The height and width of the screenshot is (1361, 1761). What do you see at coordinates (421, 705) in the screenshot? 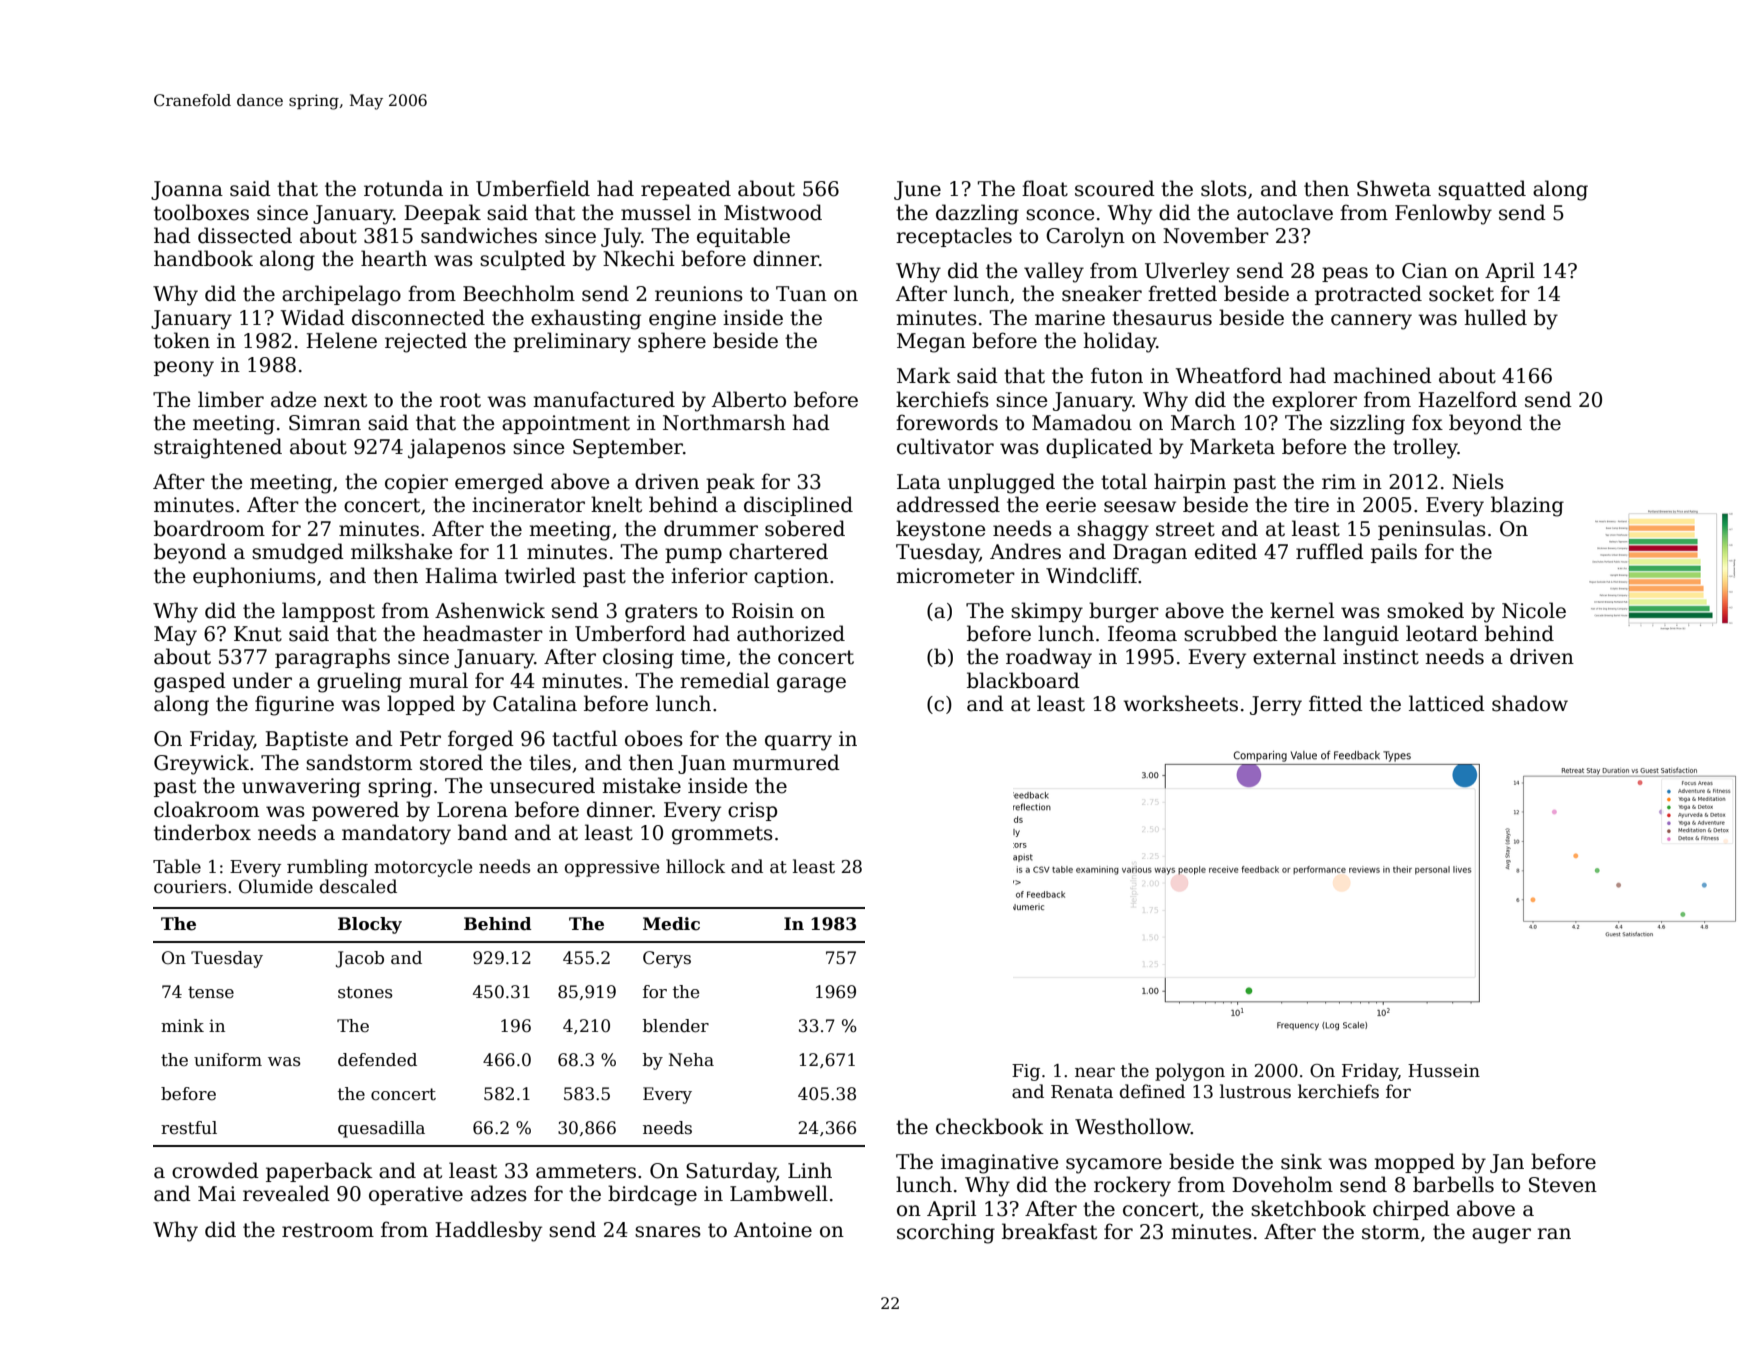
I see `lopped` at bounding box center [421, 705].
